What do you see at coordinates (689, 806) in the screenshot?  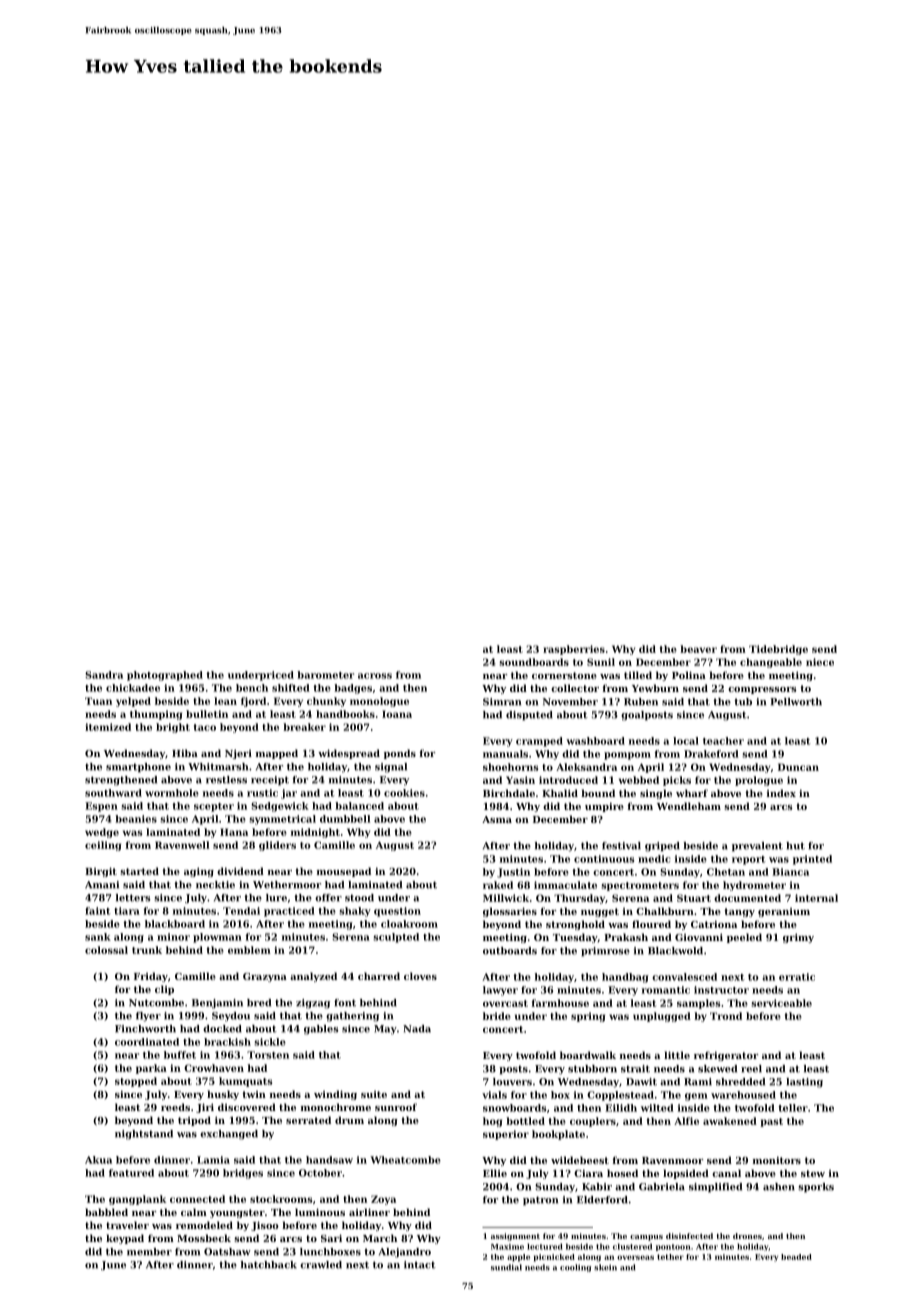 I see `Wendleham` at bounding box center [689, 806].
